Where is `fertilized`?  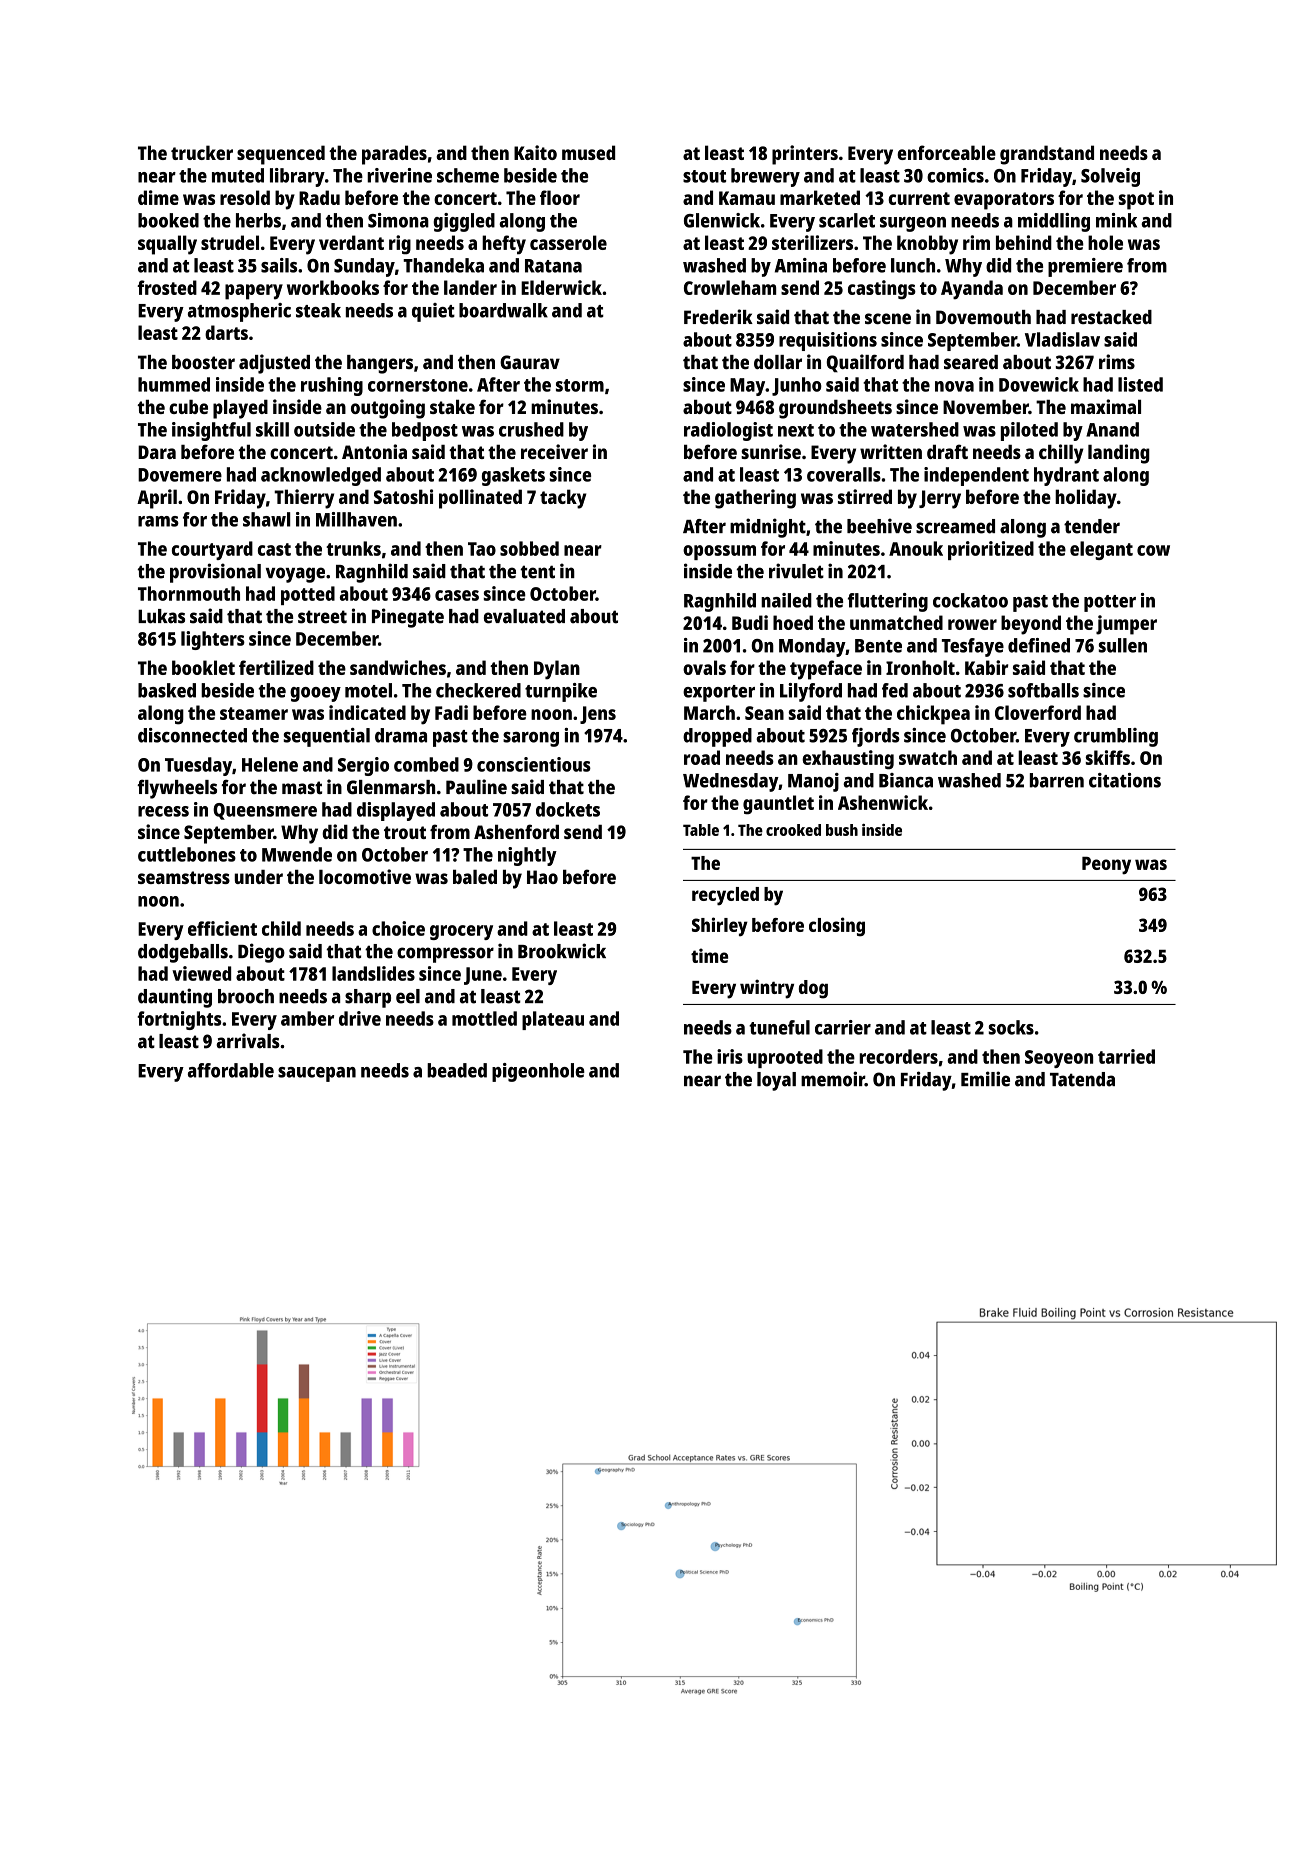
fertilized is located at coordinates (276, 667).
